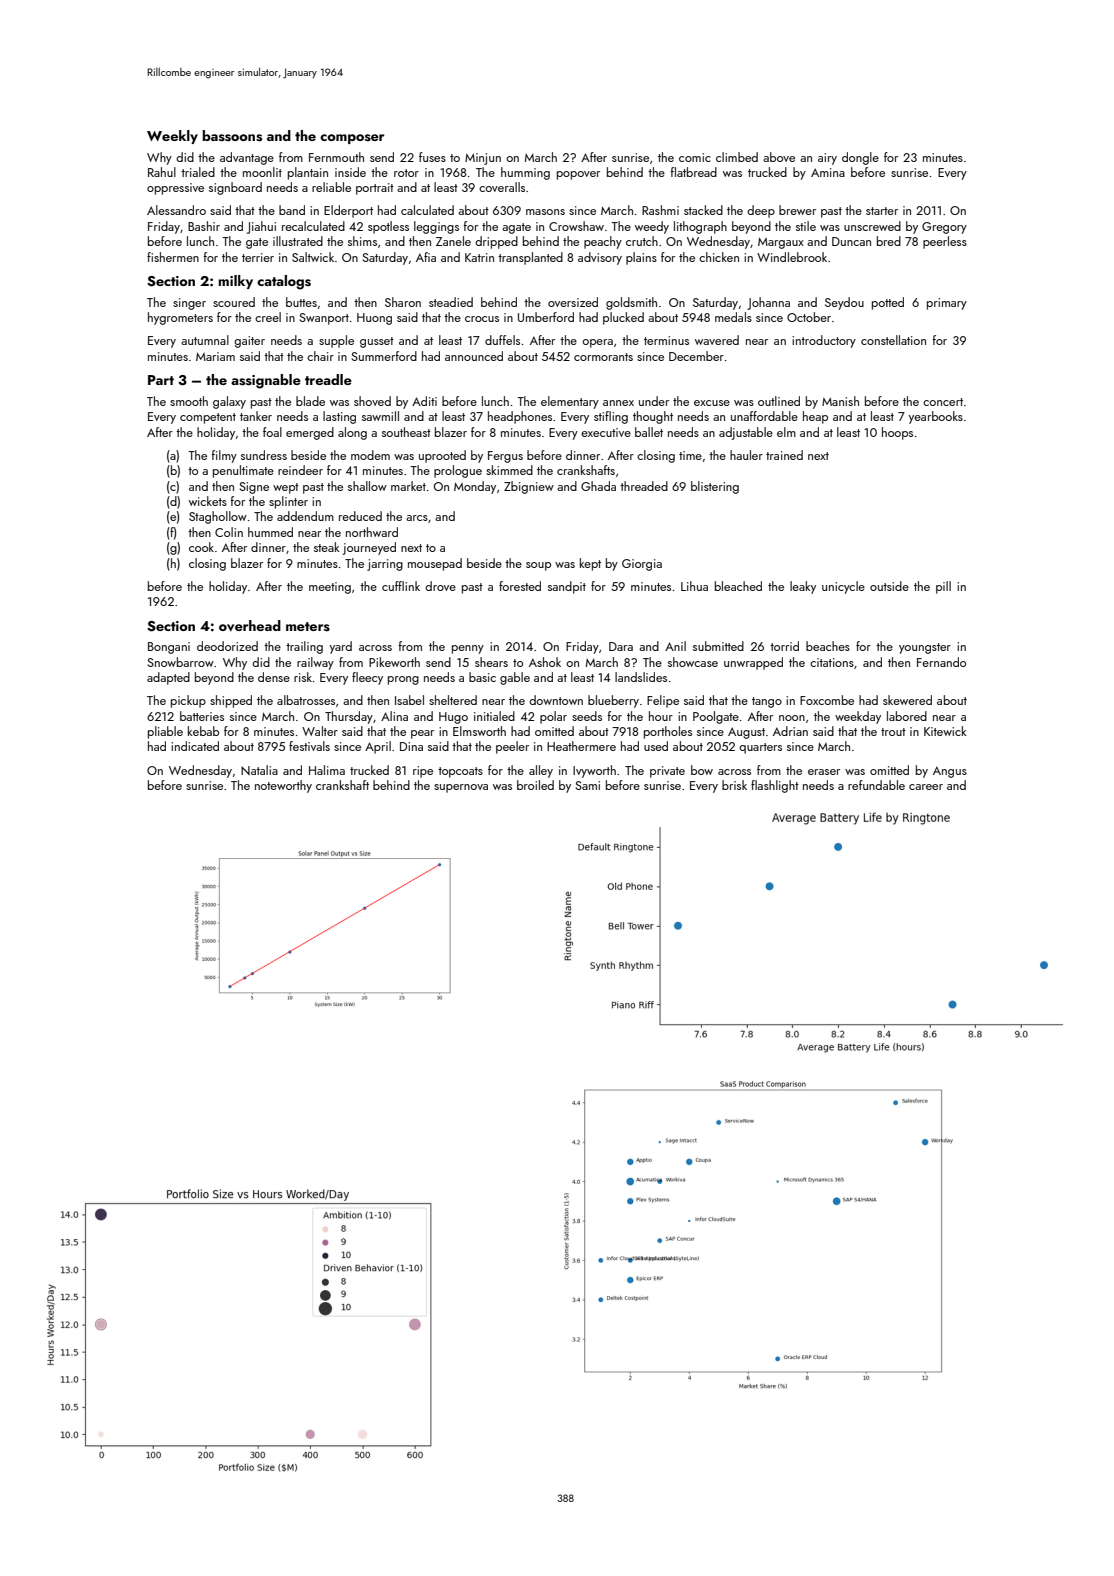  I want to click on peerless, so click(945, 242).
